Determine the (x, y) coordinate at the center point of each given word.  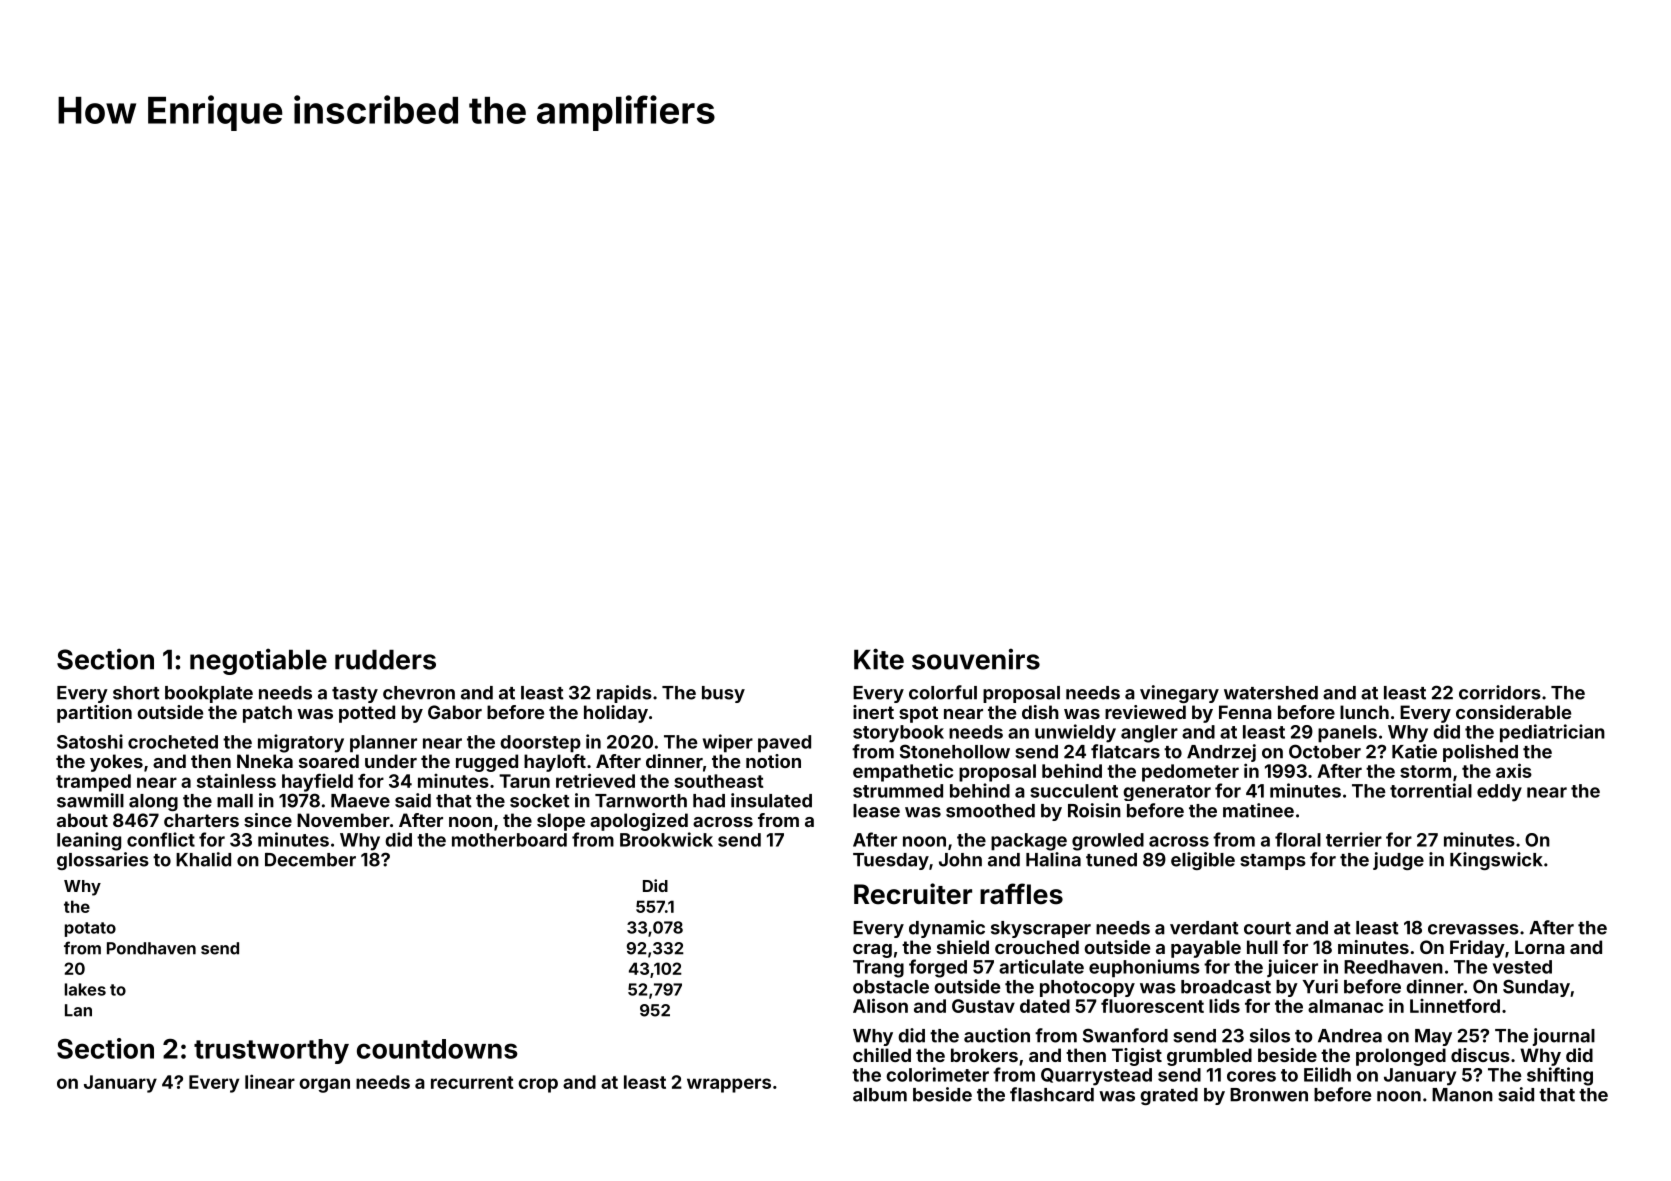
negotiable (258, 661)
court (1267, 928)
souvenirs (976, 659)
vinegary (1179, 694)
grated (1169, 1096)
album (880, 1095)
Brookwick (666, 839)
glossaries (103, 861)
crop (538, 1085)
